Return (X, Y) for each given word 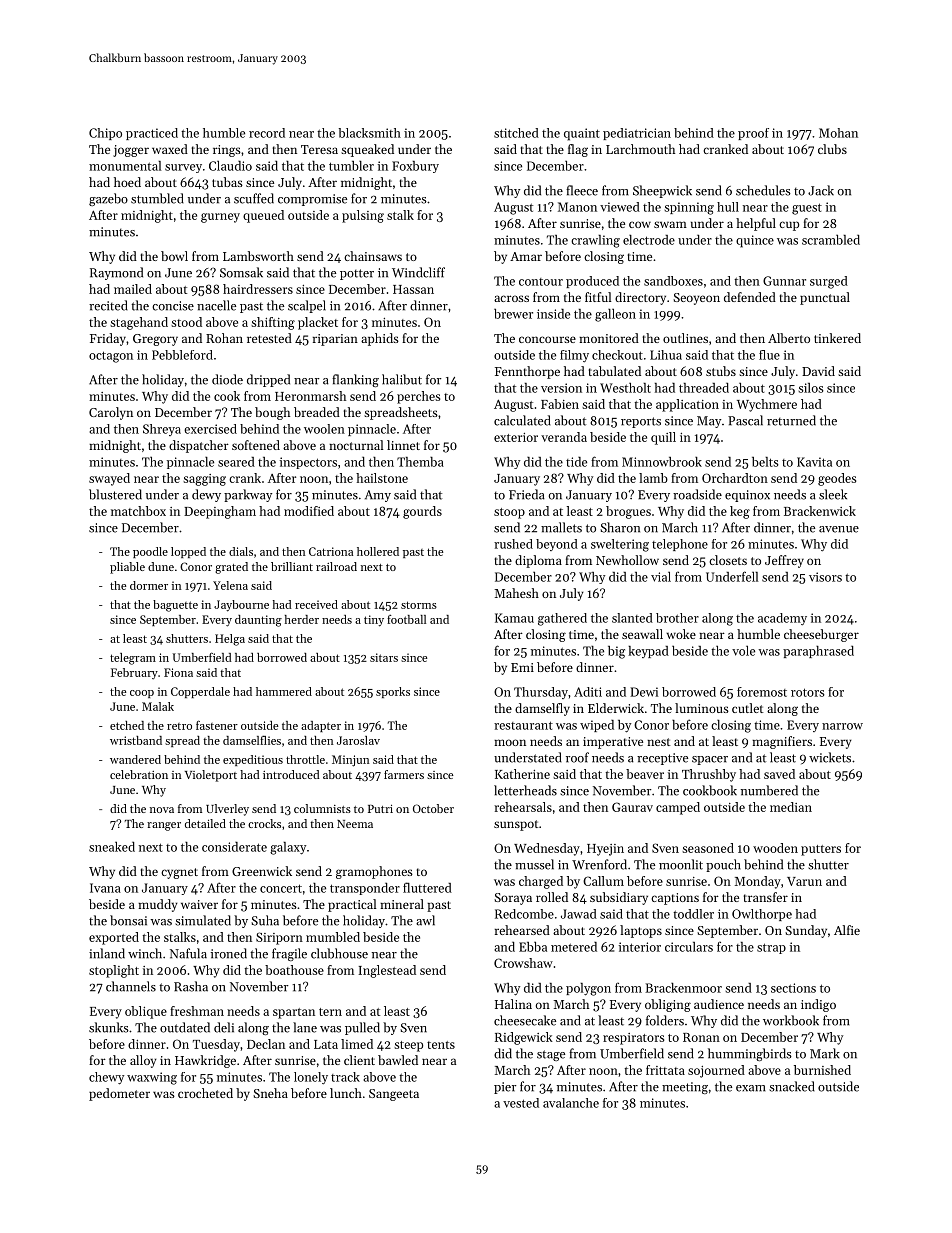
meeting (685, 1088)
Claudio (230, 165)
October (433, 808)
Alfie (847, 930)
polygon (588, 989)
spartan (294, 1013)
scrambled (831, 239)
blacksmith (370, 133)
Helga (230, 640)
